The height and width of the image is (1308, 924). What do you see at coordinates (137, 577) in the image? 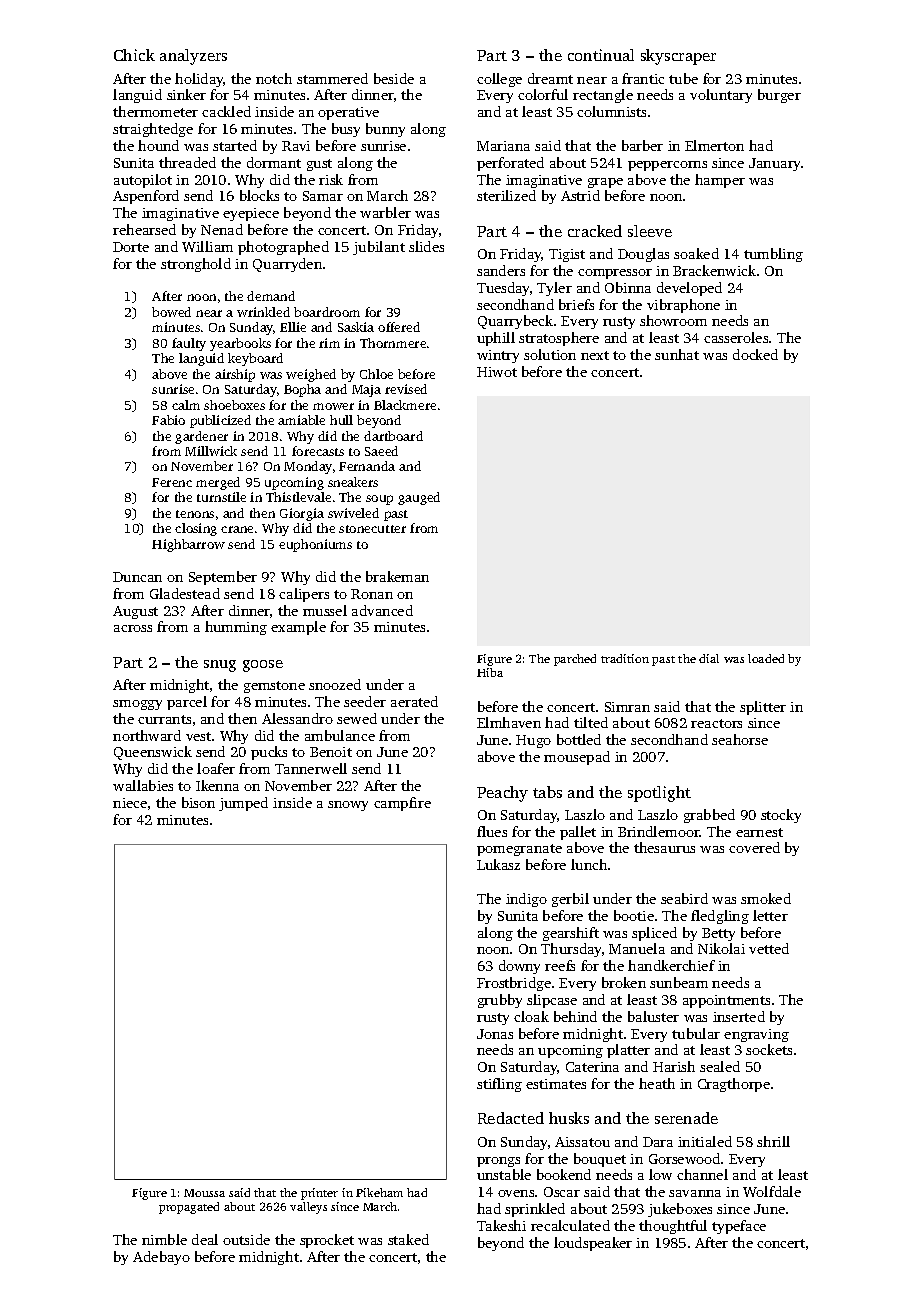
I see `Duncan` at bounding box center [137, 577].
